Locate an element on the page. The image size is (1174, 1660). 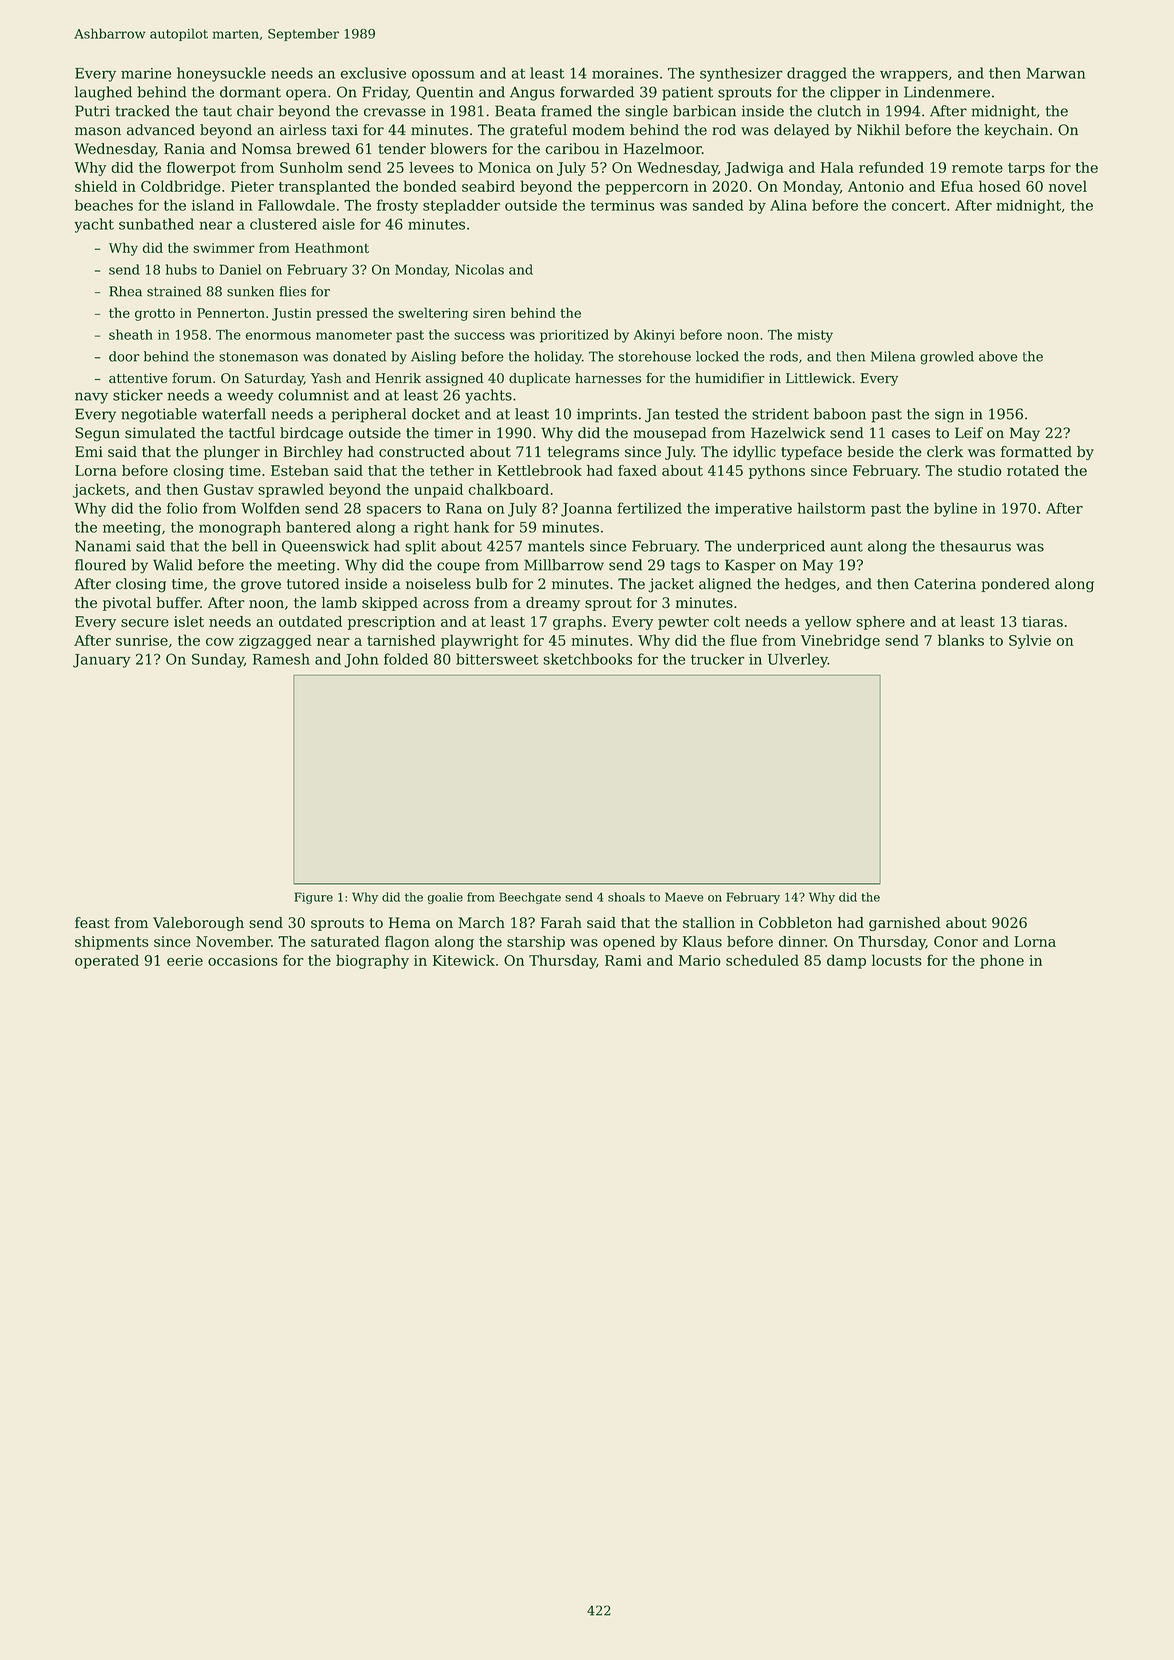
Sylvie is located at coordinates (1030, 641).
